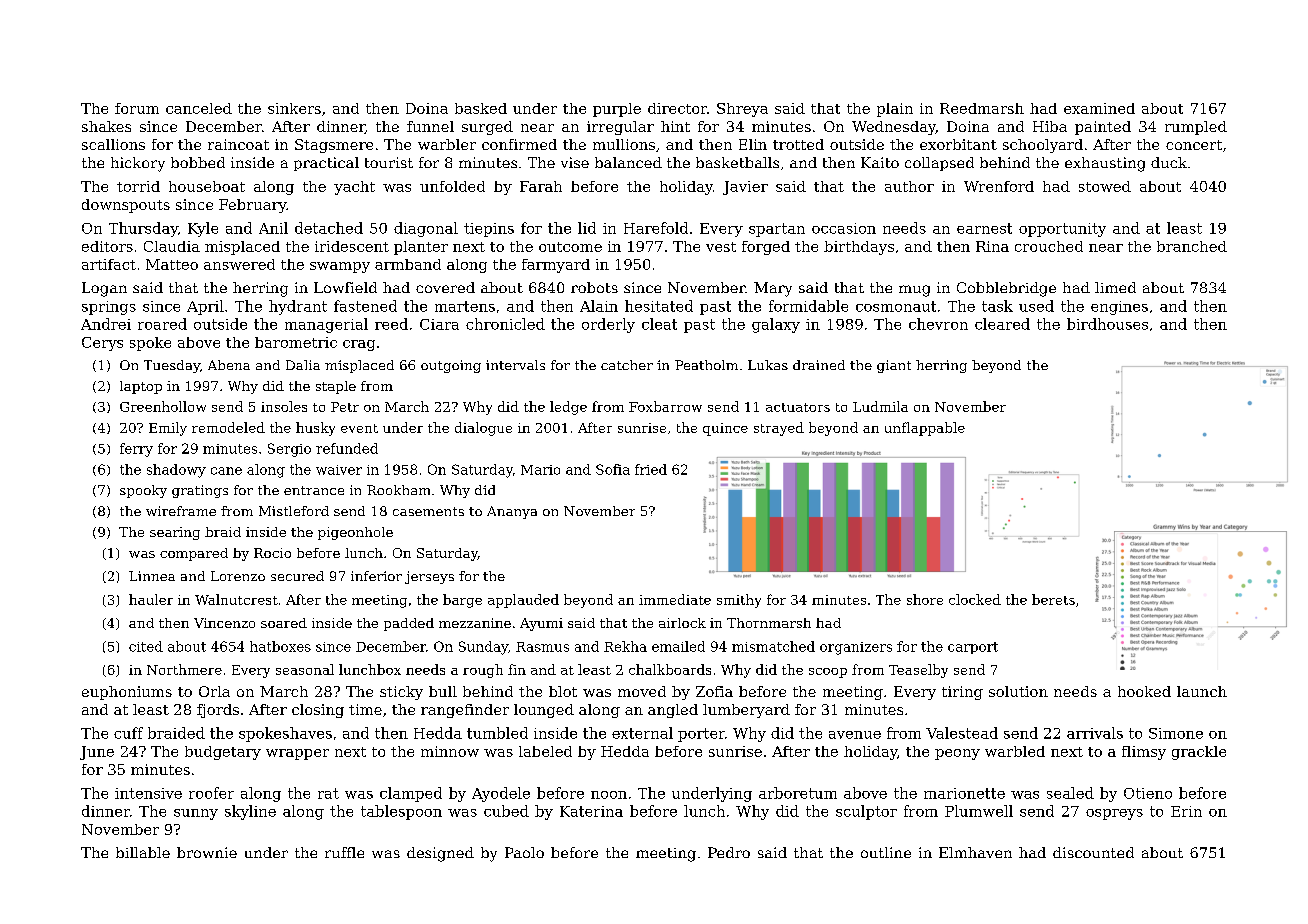 This screenshot has height=924, width=1308. What do you see at coordinates (143, 491) in the screenshot?
I see `spooky` at bounding box center [143, 491].
